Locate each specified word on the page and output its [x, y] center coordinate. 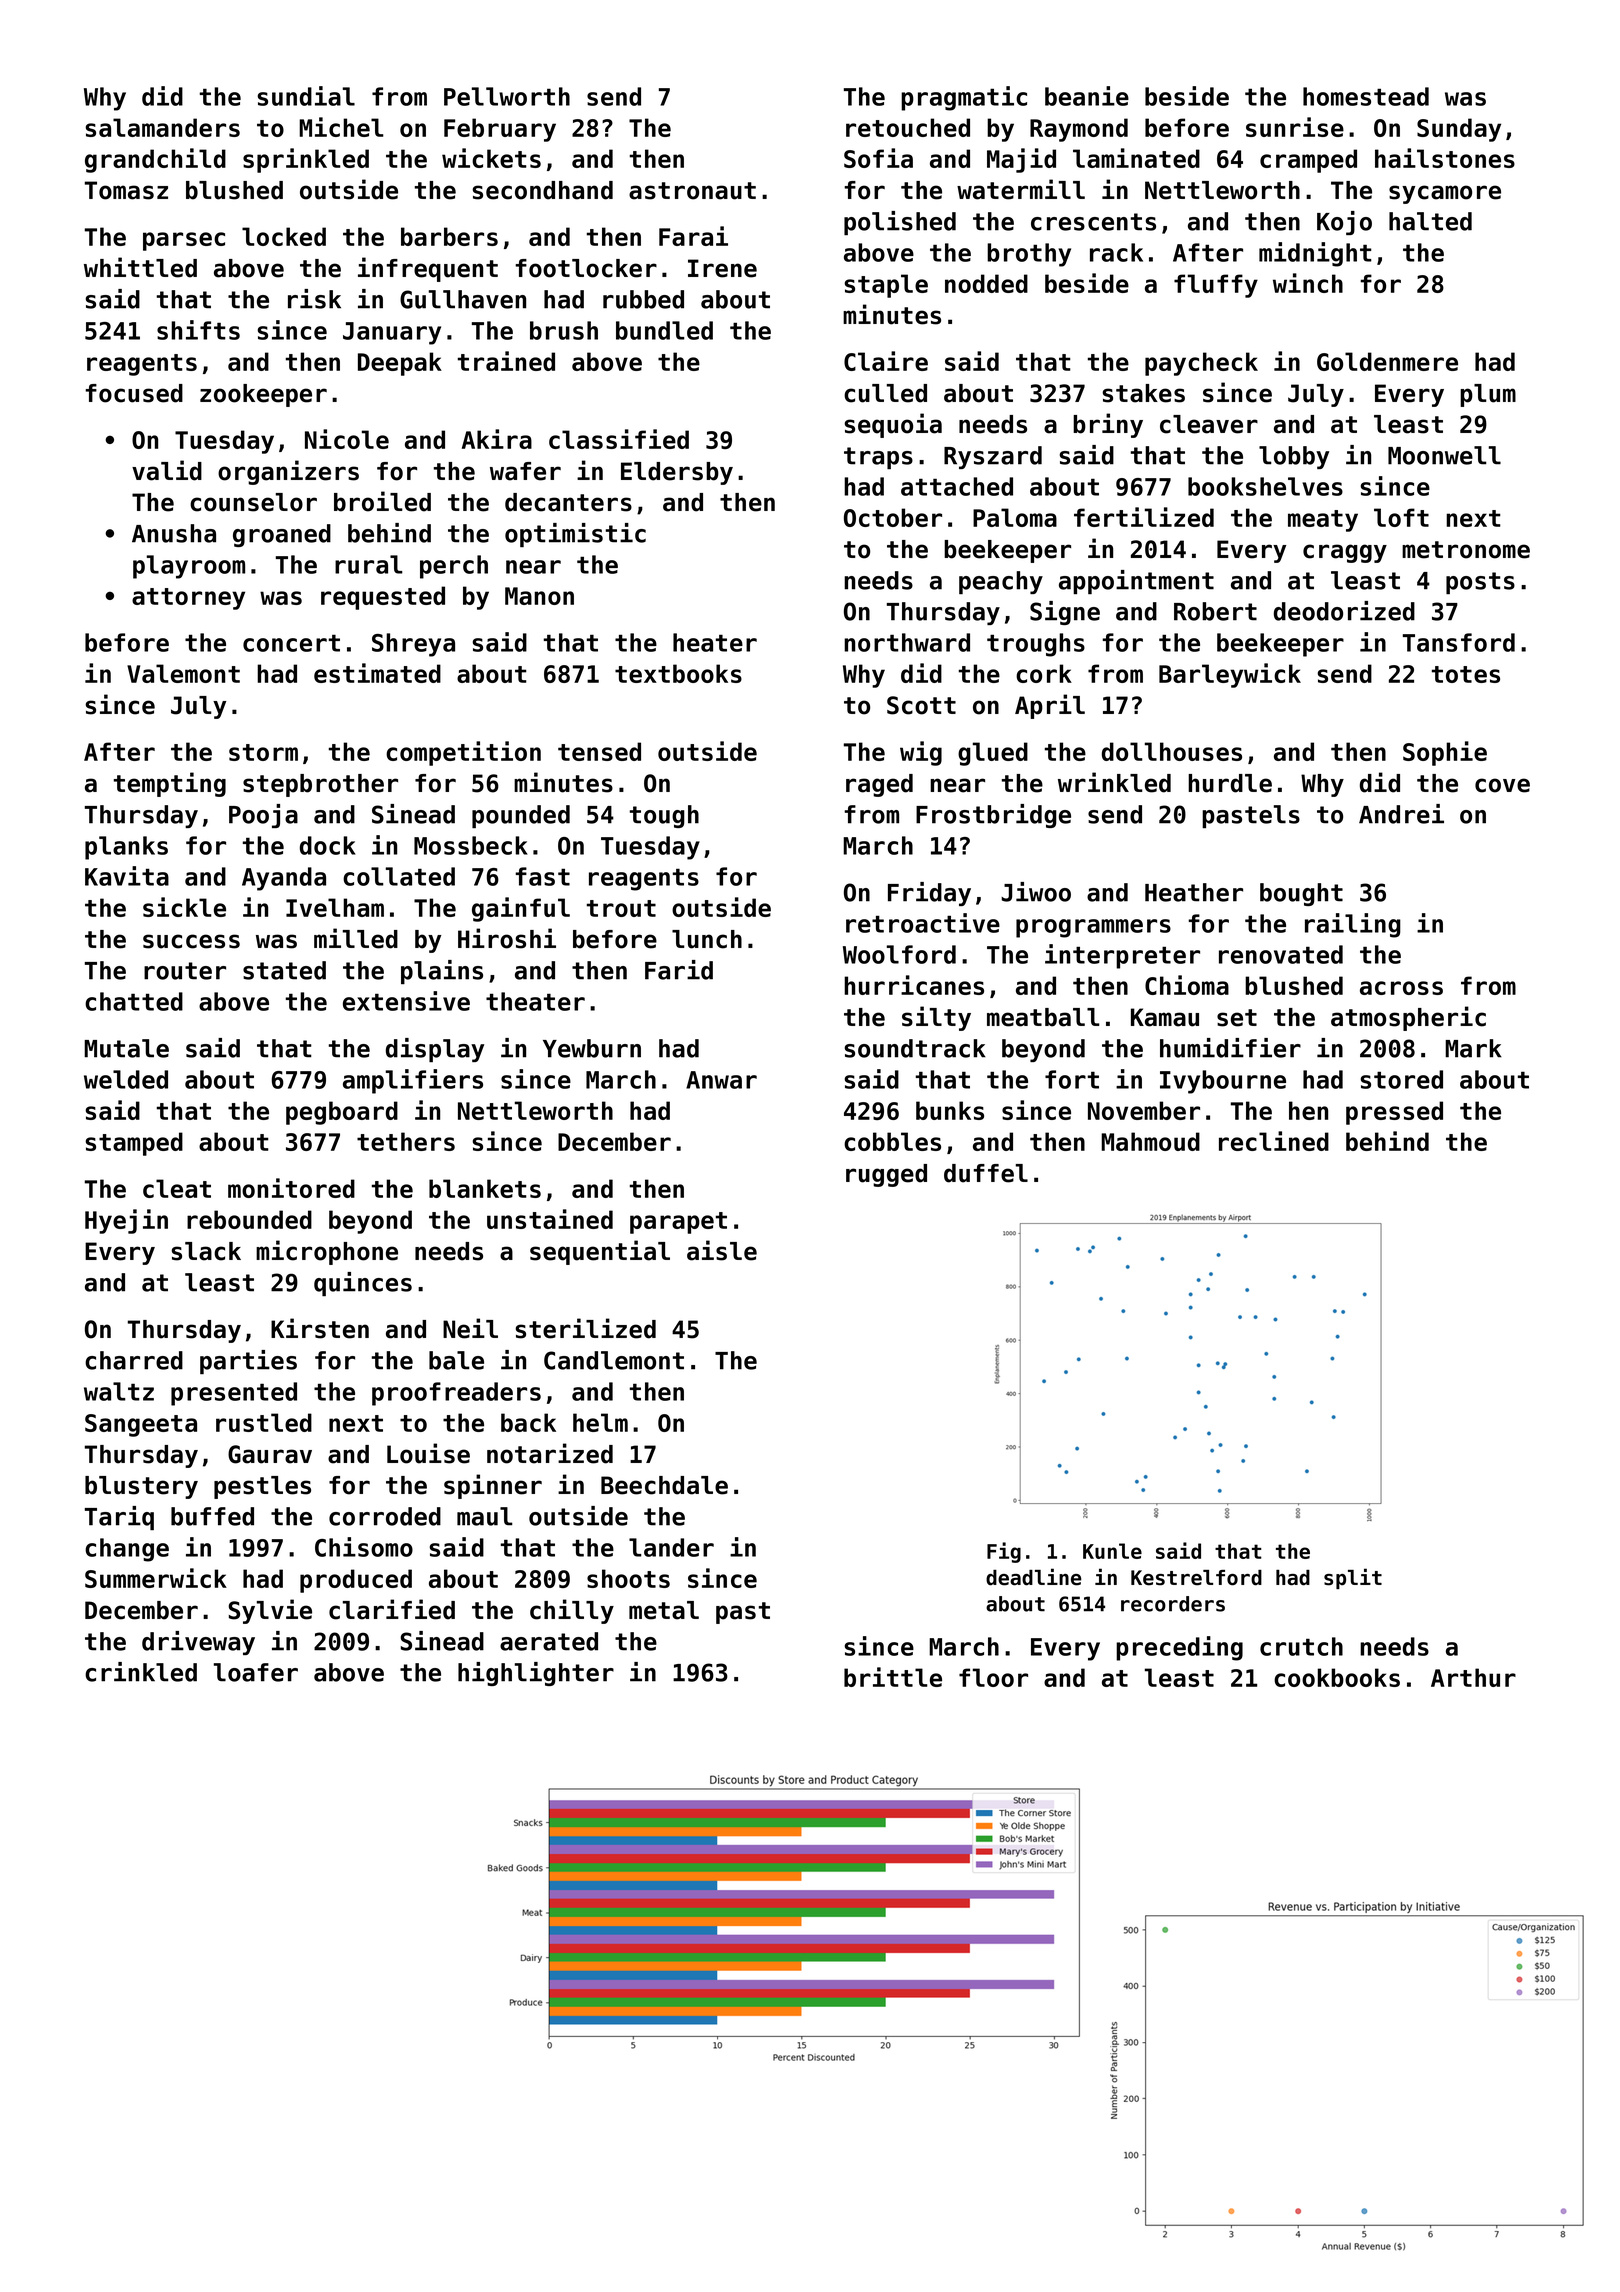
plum [1488, 395]
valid [167, 470]
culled [885, 393]
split [1353, 1578]
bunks [950, 1110]
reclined [1274, 1141]
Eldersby [677, 473]
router [185, 971]
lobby [1294, 457]
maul [484, 1516]
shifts [198, 330]
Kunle [1112, 1551]
